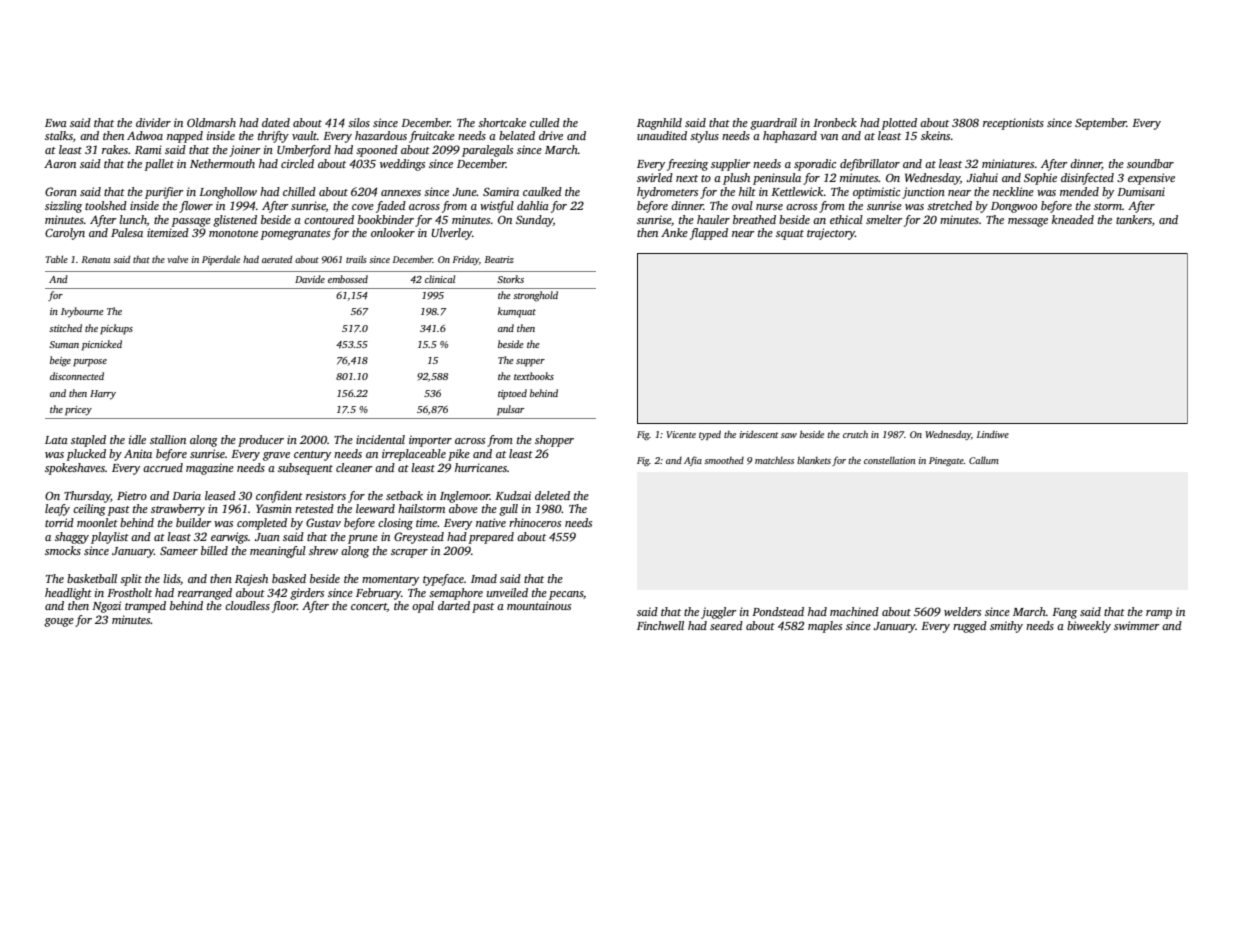 This page has height=952, width=1233. I want to click on gouge, so click(59, 622).
